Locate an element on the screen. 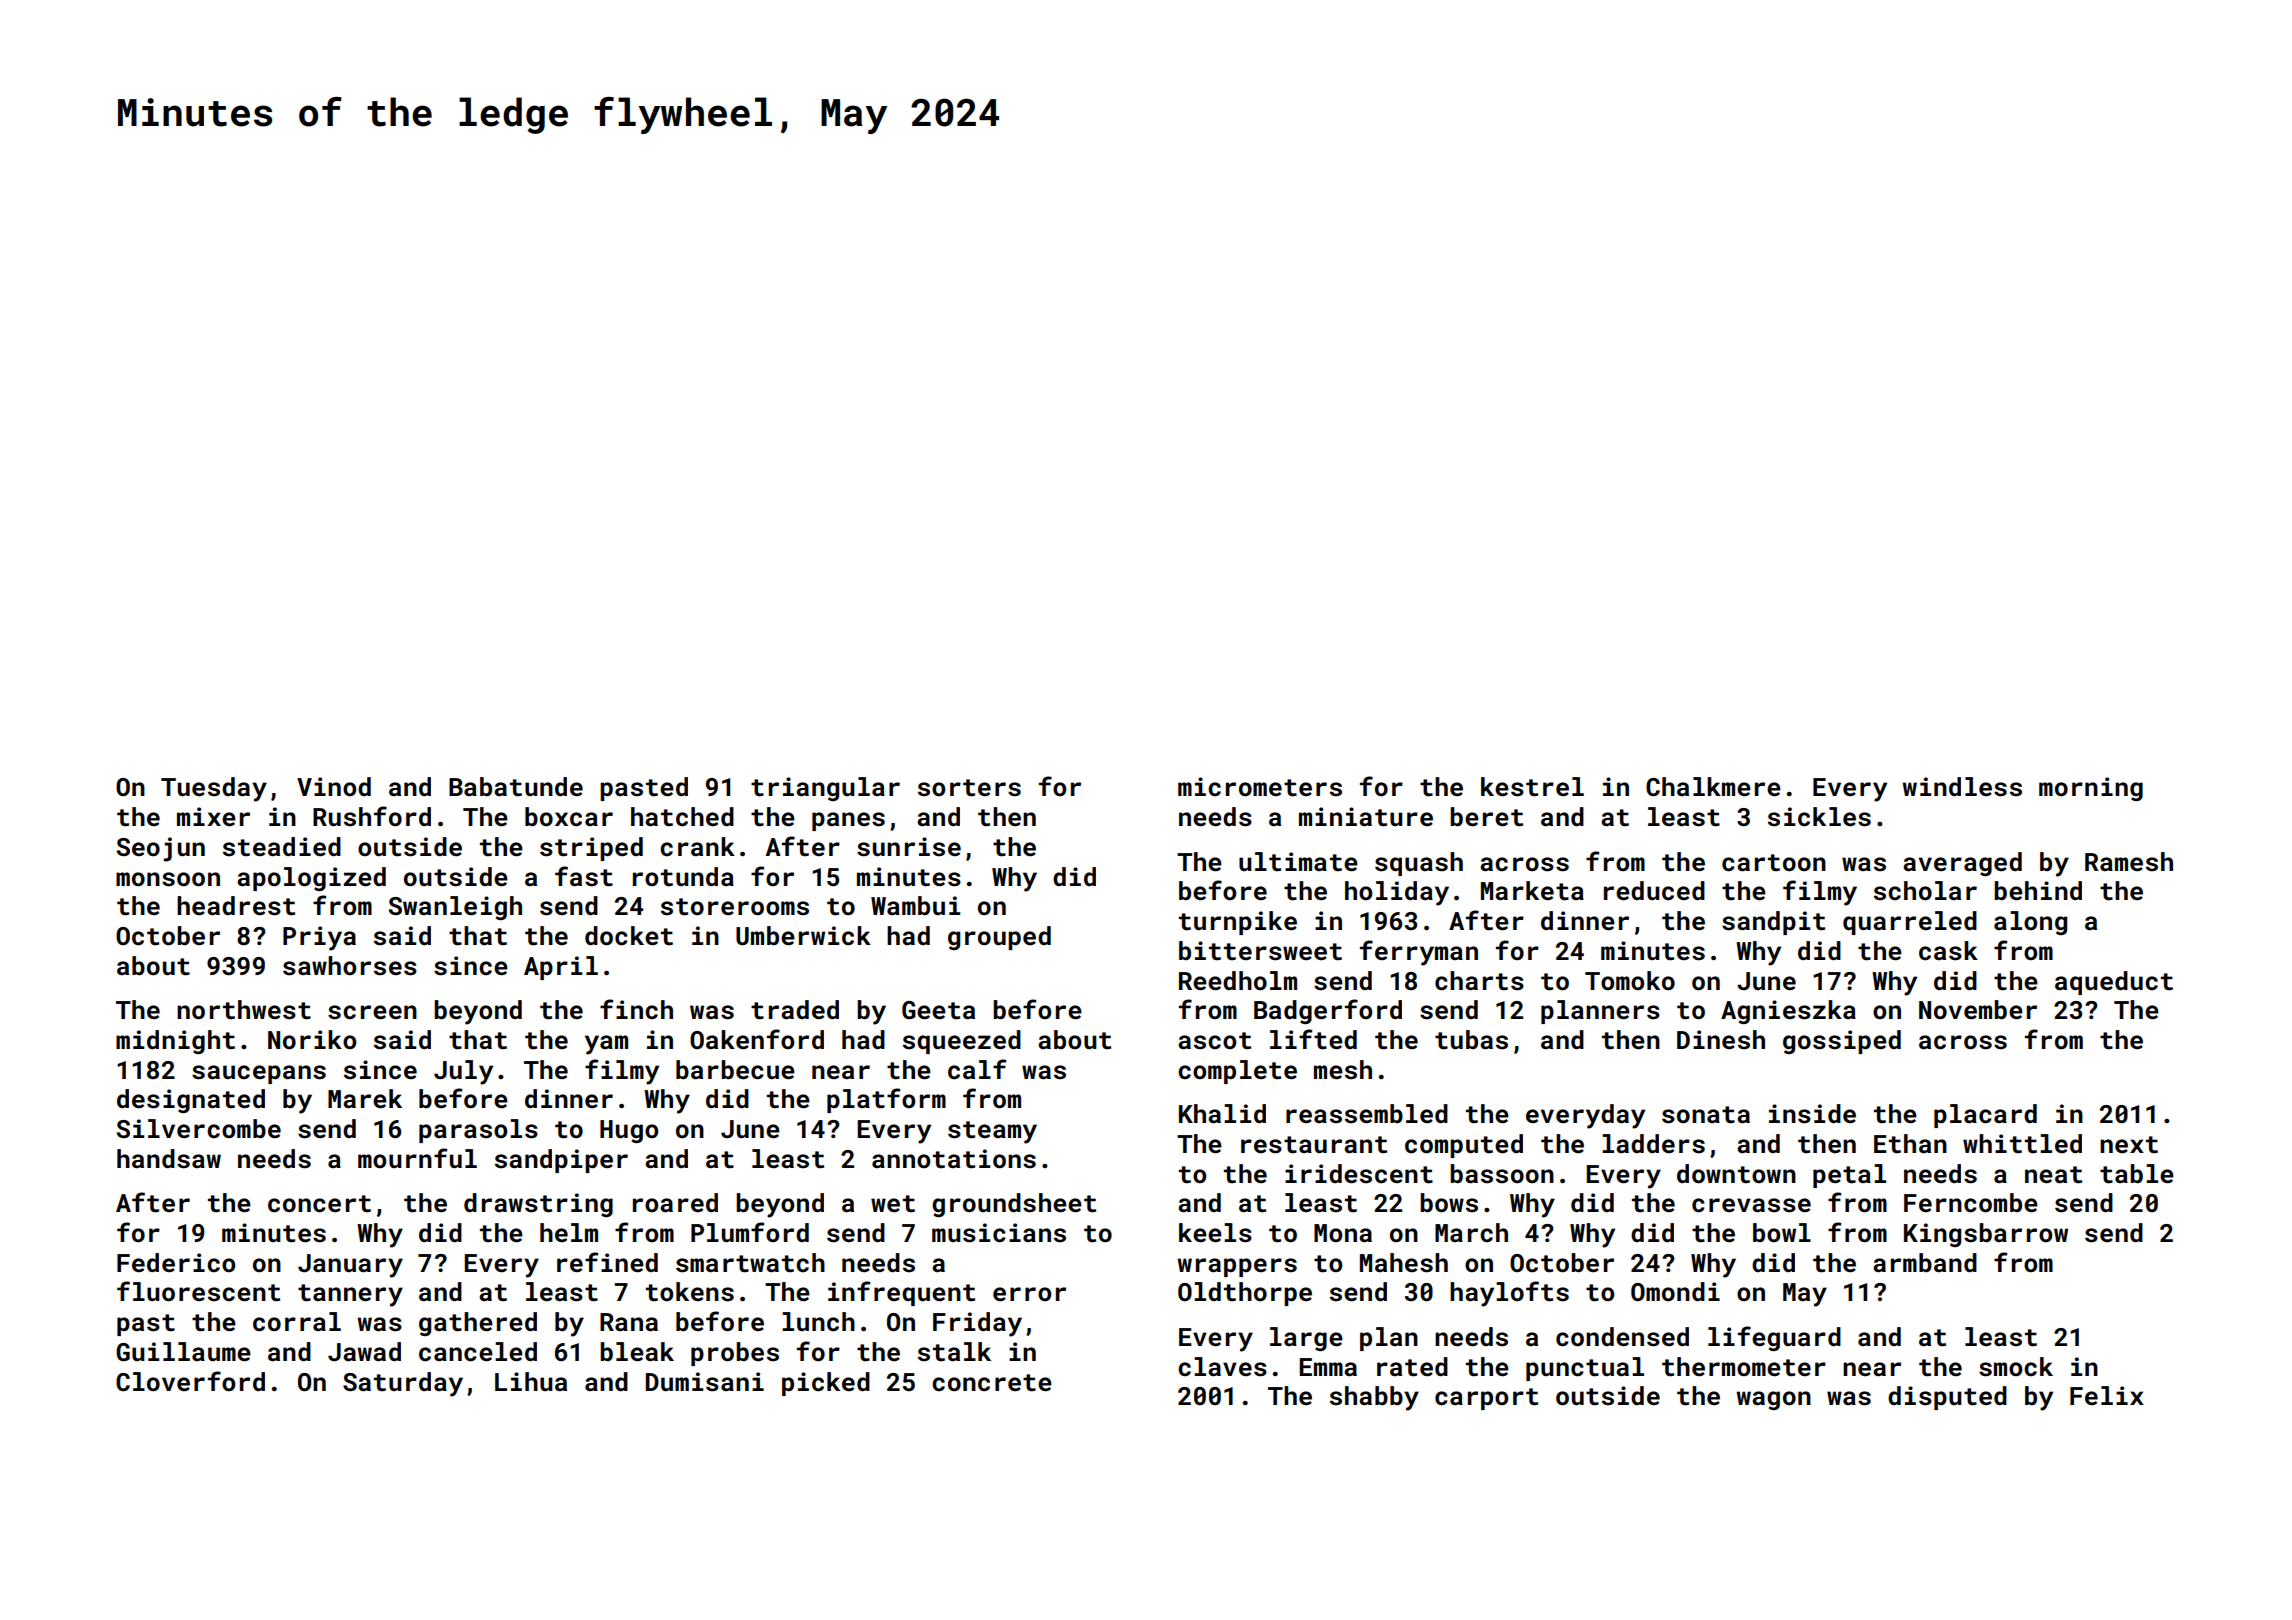  turnpike is located at coordinates (1238, 923).
